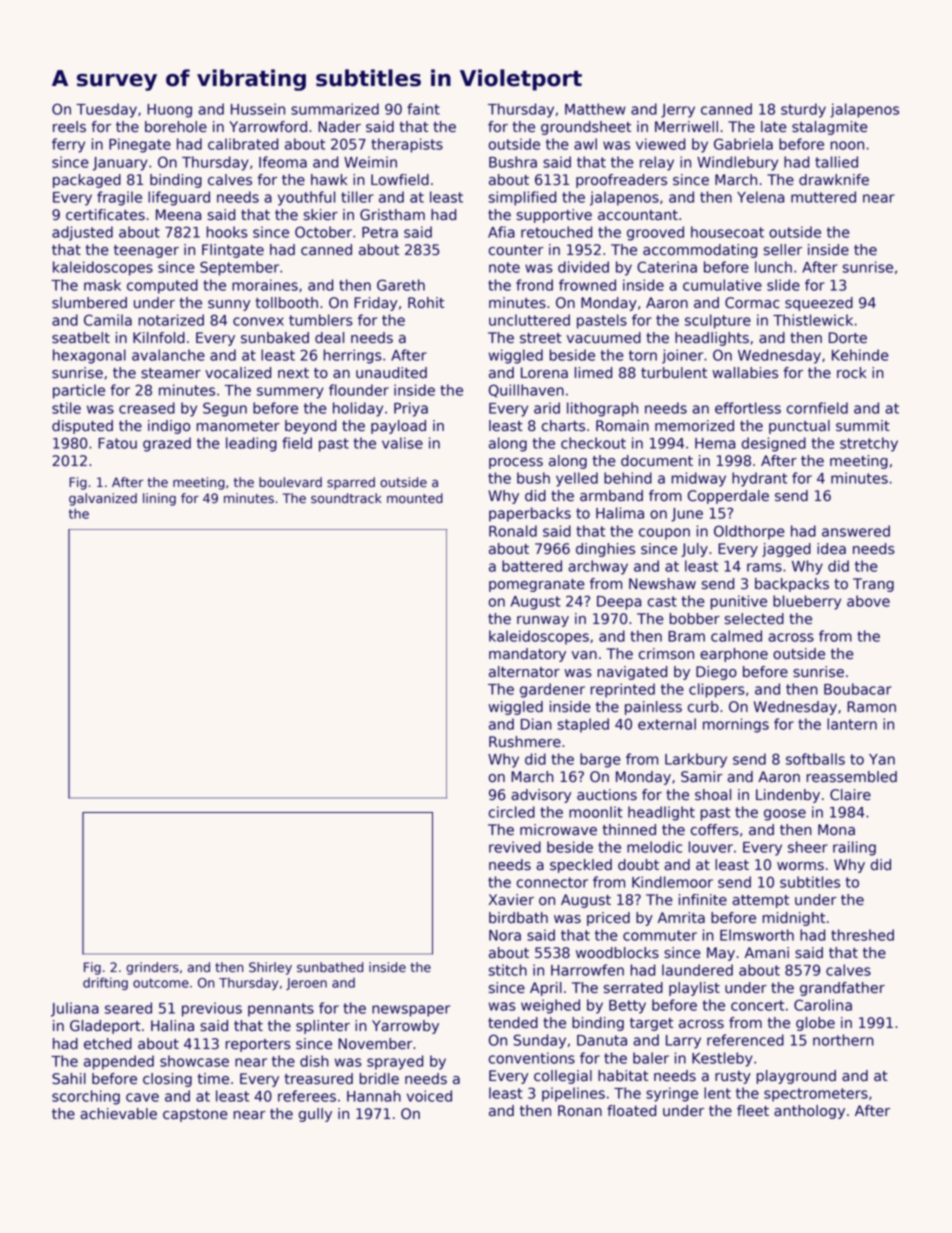  What do you see at coordinates (754, 619) in the screenshot?
I see `selected` at bounding box center [754, 619].
